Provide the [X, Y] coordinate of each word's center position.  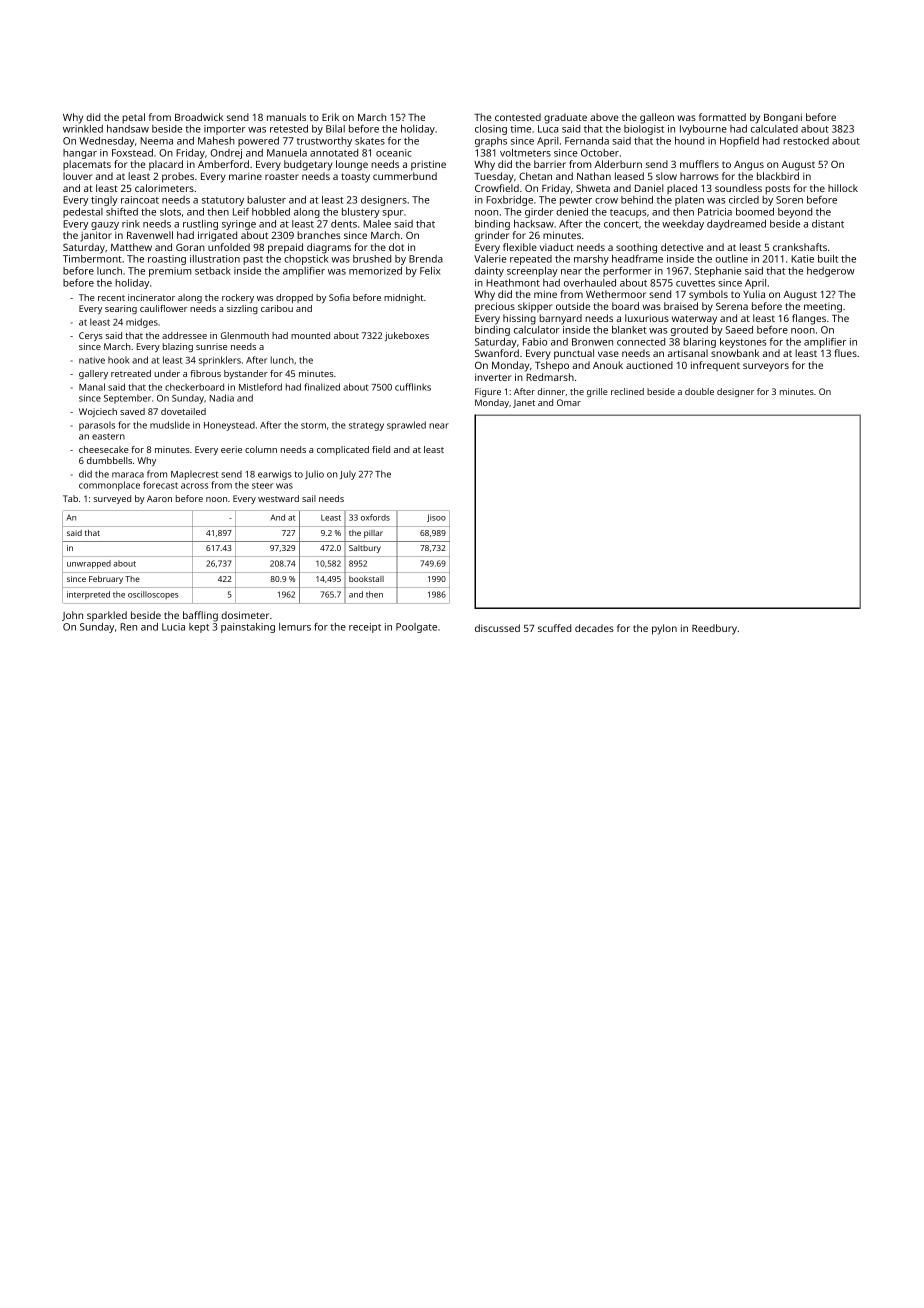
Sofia [339, 297]
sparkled [107, 616]
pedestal [83, 213]
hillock [843, 188]
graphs [491, 142]
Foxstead [132, 153]
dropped [294, 298]
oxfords [375, 517]
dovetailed [183, 411]
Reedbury [714, 629]
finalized [322, 387]
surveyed [112, 499]
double [699, 391]
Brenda [426, 259]
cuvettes [695, 283]
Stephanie [718, 272]
